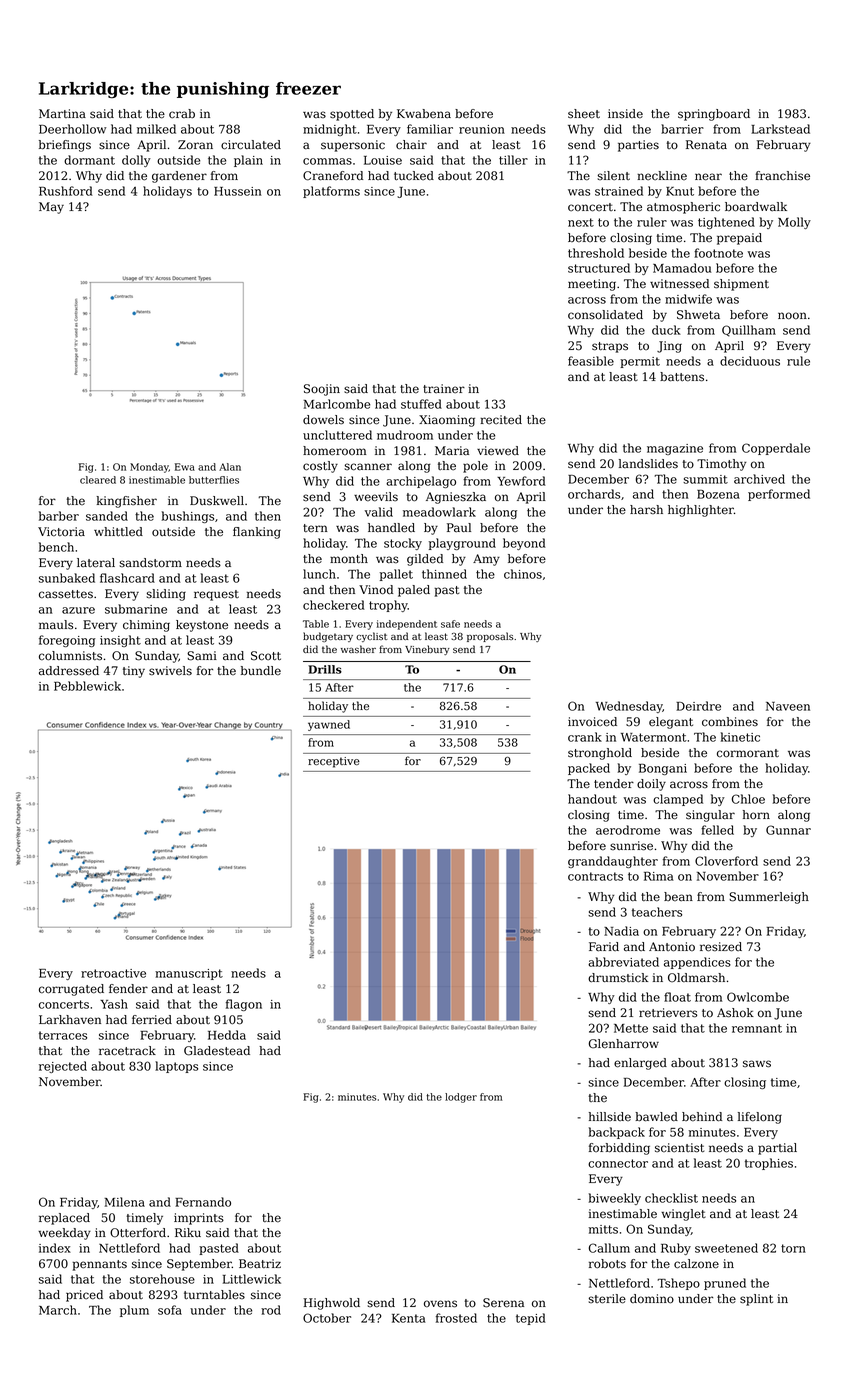  I want to click on magazine, so click(675, 449).
